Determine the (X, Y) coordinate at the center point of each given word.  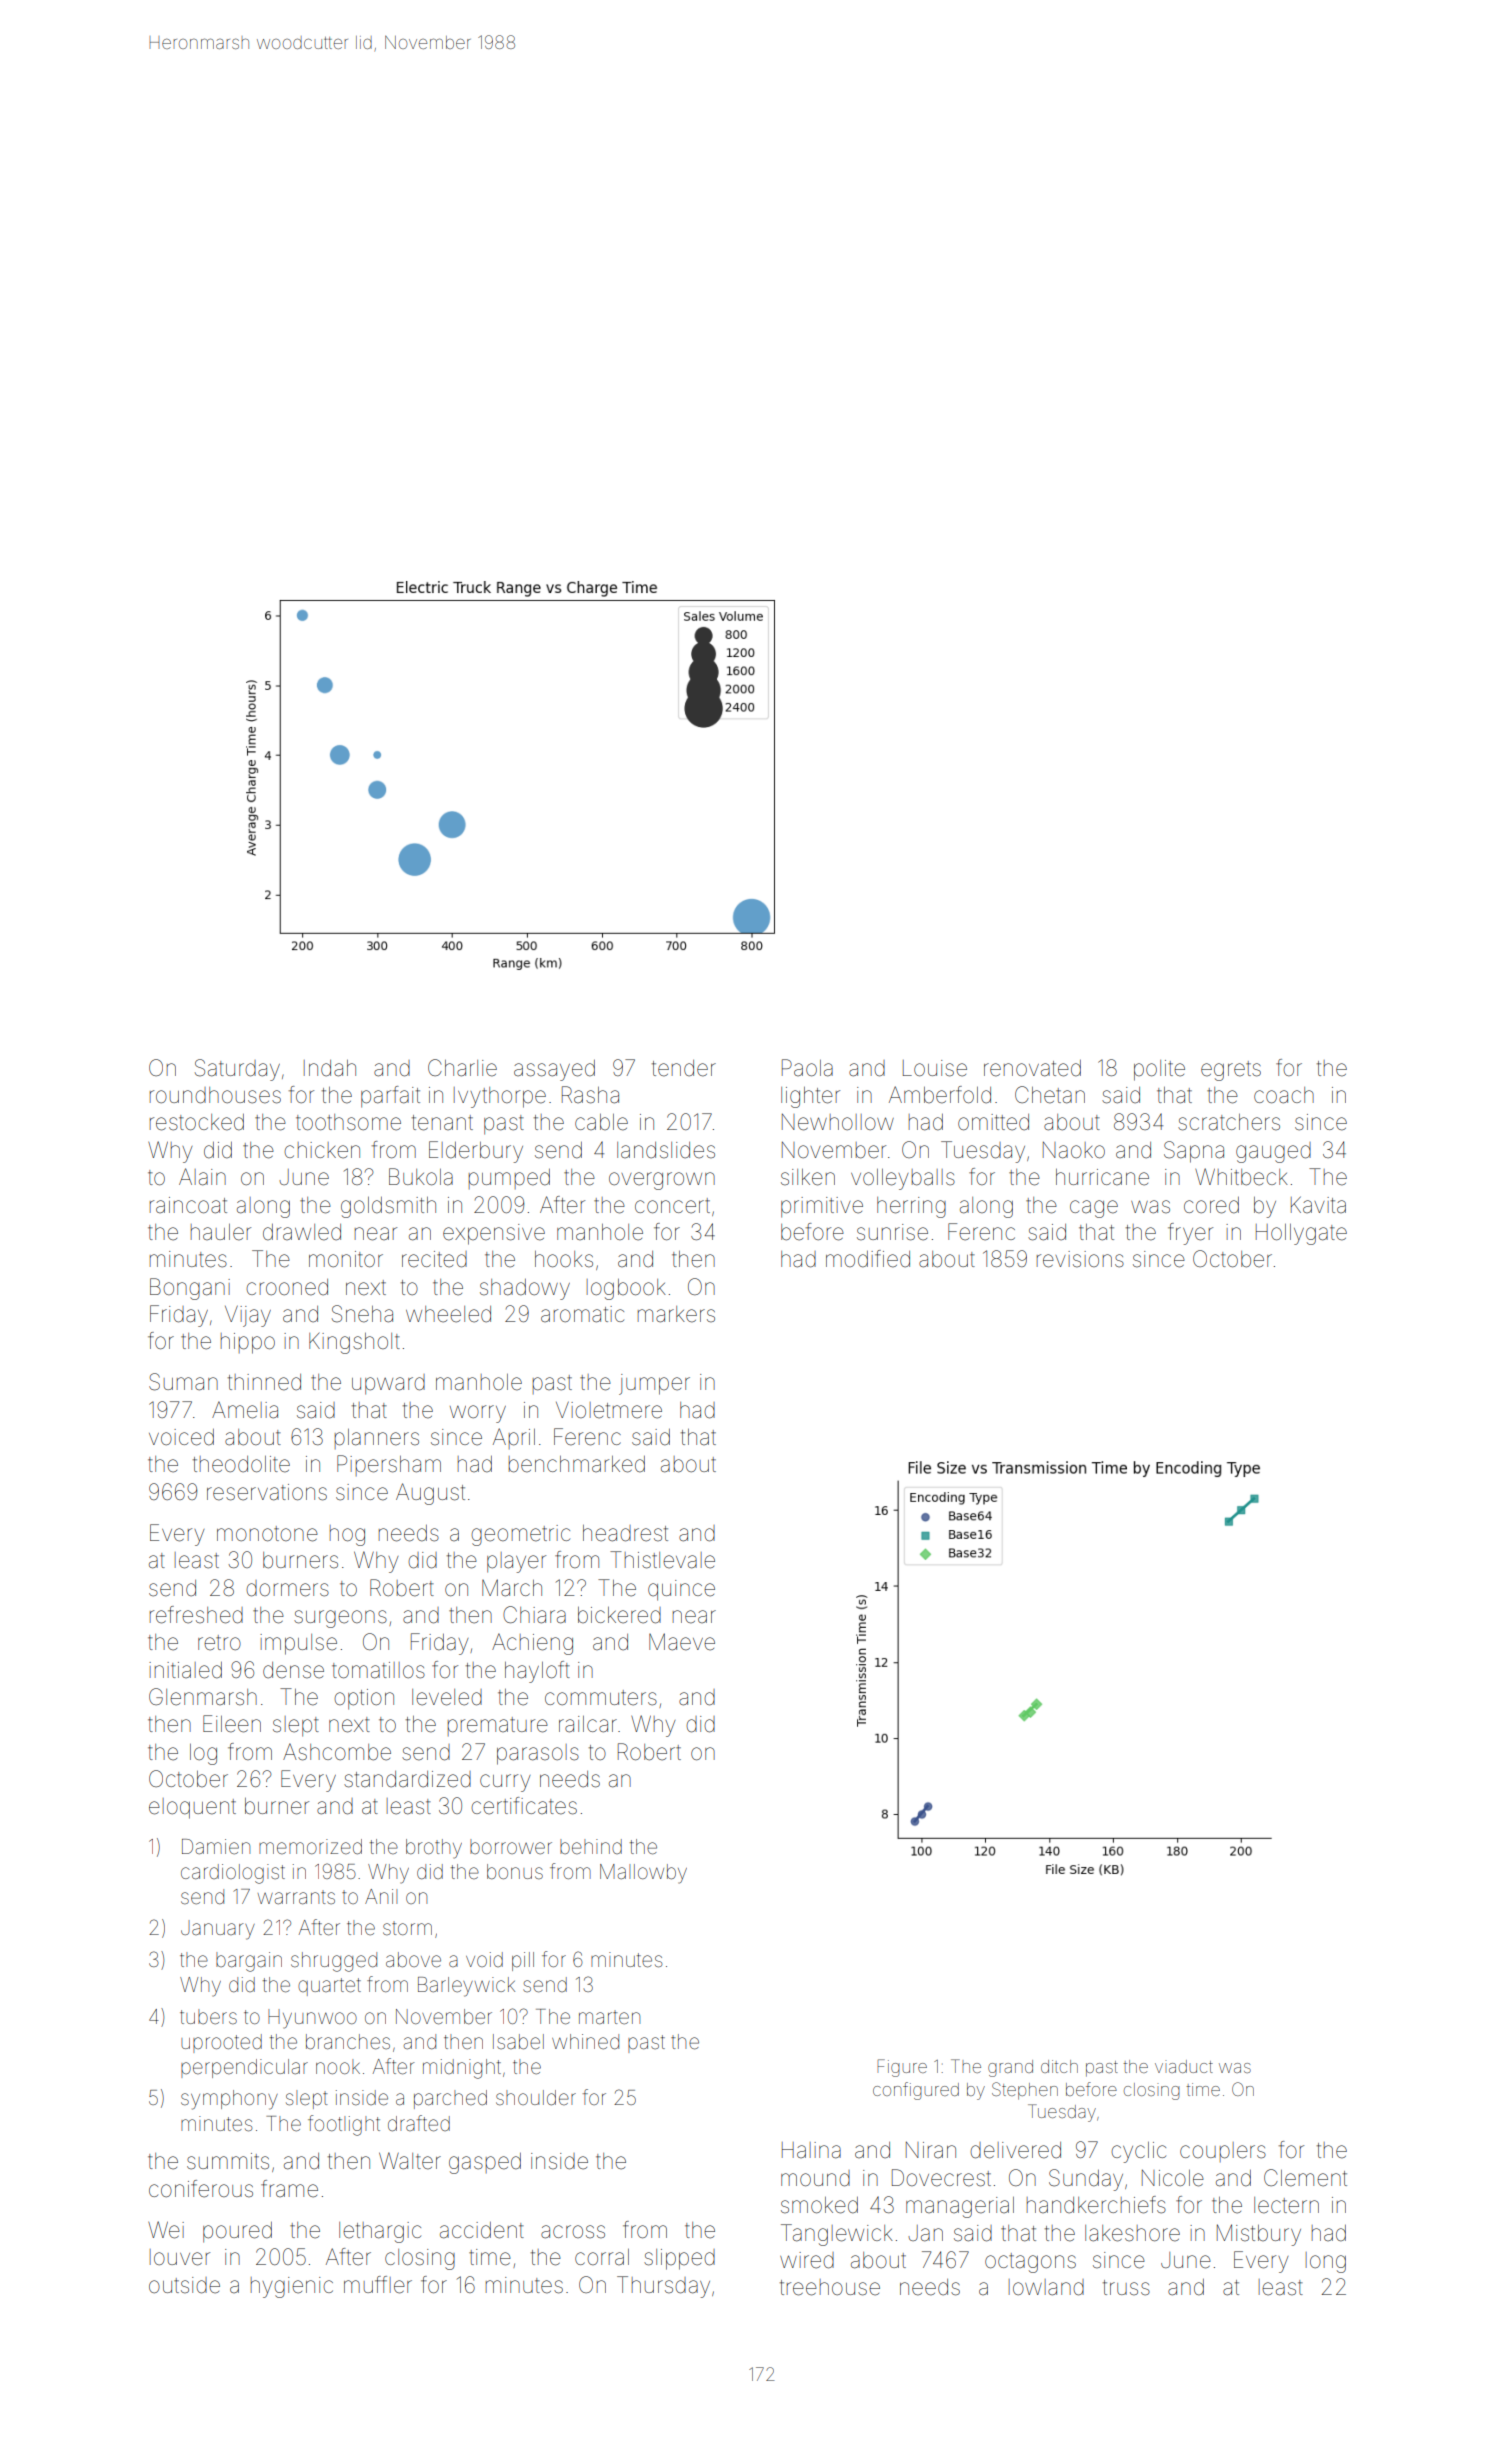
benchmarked (577, 1464)
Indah (330, 1068)
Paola (807, 1068)
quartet (329, 1987)
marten (609, 2017)
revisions (1080, 1259)
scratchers (1229, 1122)
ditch (1059, 2066)
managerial (960, 2207)
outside (184, 2285)
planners (377, 1439)
